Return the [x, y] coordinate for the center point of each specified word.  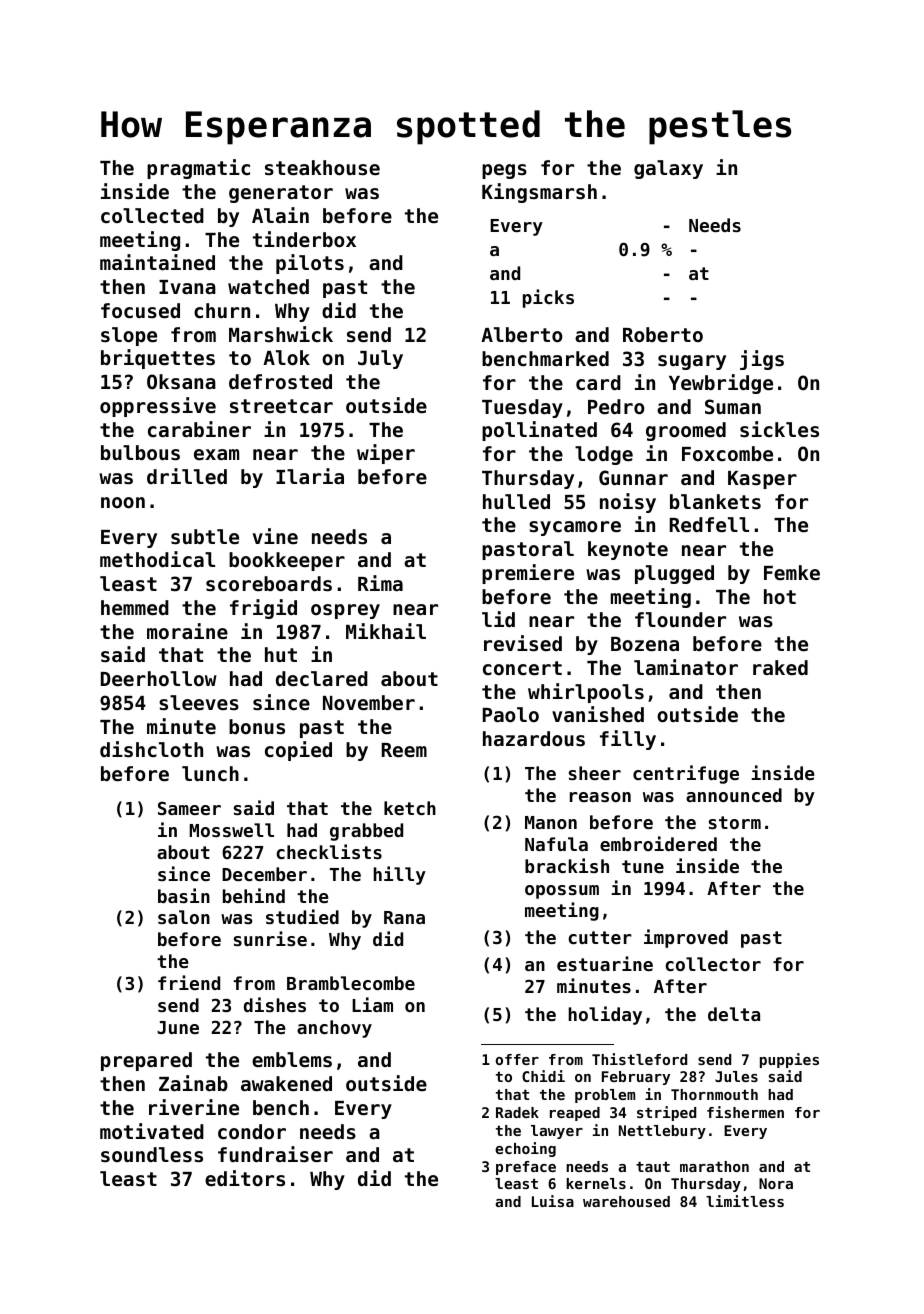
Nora [776, 1183]
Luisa [553, 1201]
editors [245, 1178]
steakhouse [322, 167]
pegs [504, 171]
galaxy [668, 169]
